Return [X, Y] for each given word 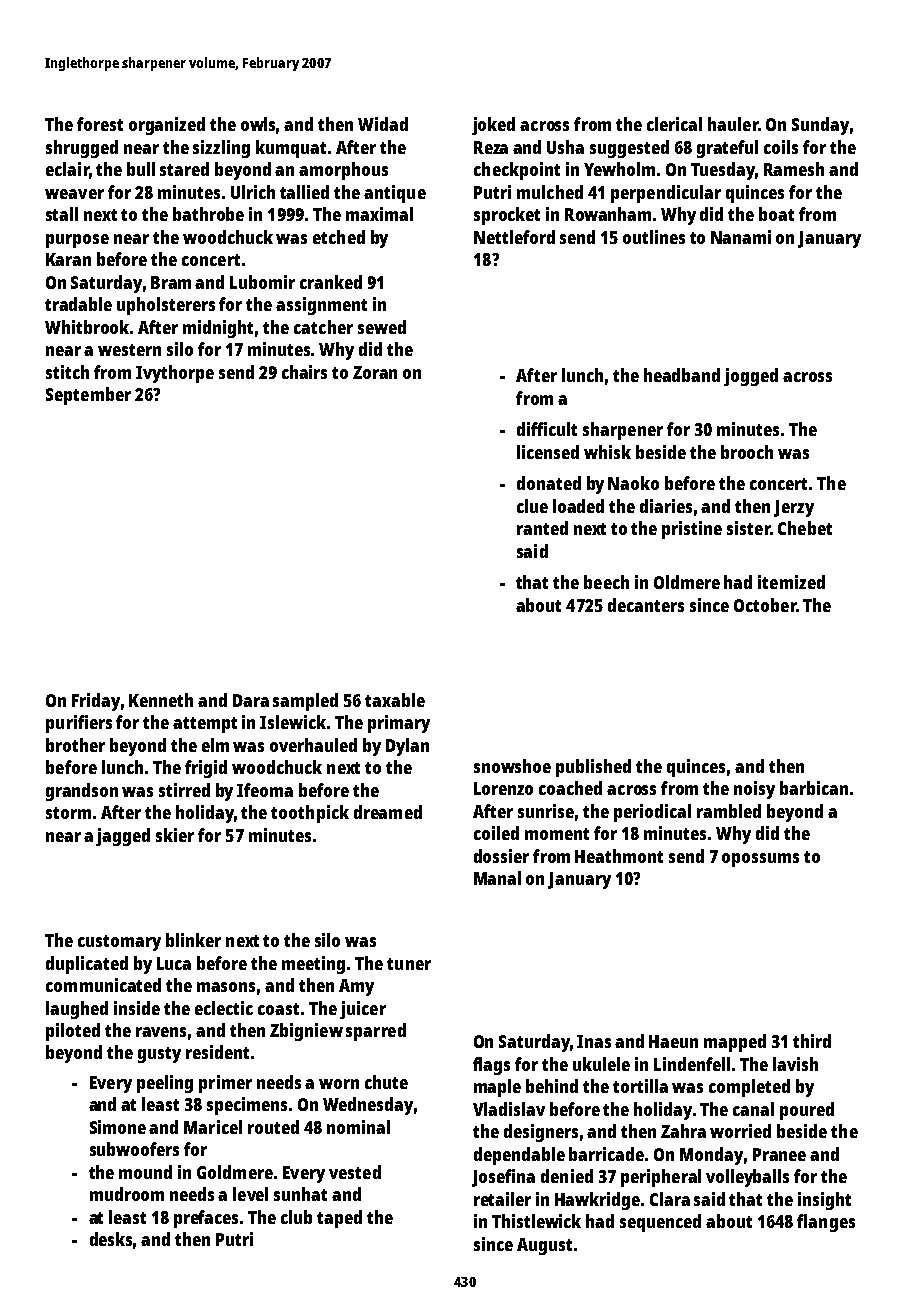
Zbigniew [306, 1032]
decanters [646, 605]
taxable [395, 700]
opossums [760, 860]
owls [258, 124]
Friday [96, 702]
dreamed [388, 812]
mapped [735, 1043]
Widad [383, 124]
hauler [733, 124]
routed [273, 1127]
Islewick [293, 722]
